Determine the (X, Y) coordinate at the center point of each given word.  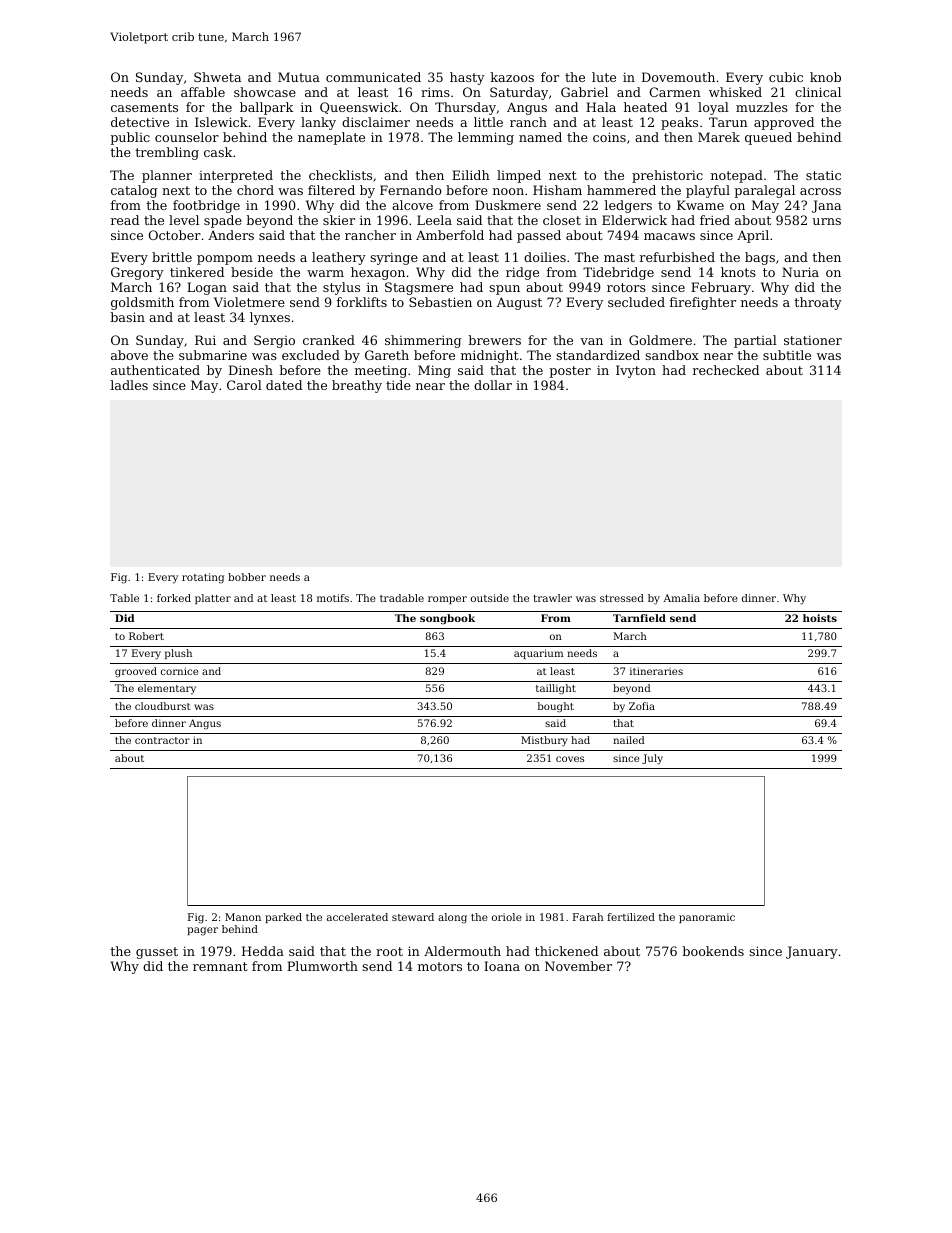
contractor (162, 740)
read (125, 220)
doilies (545, 257)
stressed (622, 598)
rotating (203, 578)
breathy (357, 386)
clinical (818, 92)
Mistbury (544, 741)
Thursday (465, 108)
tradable (402, 598)
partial (755, 341)
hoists (820, 618)
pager (202, 931)
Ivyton (636, 371)
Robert (146, 636)
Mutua (299, 77)
